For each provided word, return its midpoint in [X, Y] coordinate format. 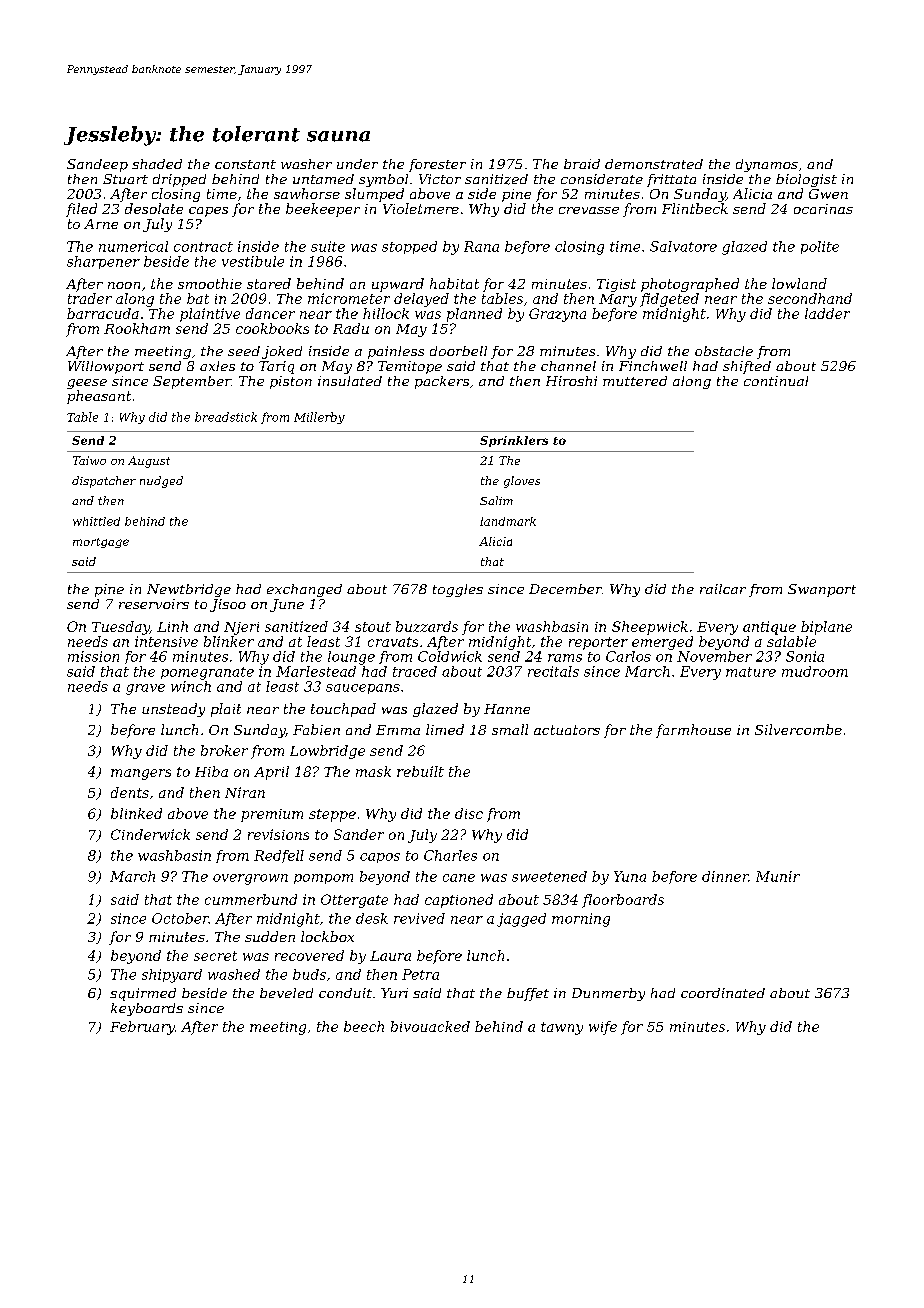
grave [145, 689]
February [142, 1028]
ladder [827, 313]
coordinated [723, 993]
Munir [778, 876]
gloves [522, 482]
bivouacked [430, 1026]
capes [208, 212]
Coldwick [450, 656]
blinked [136, 813]
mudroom [815, 671]
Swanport [822, 590]
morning [581, 920]
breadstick [226, 417]
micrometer [349, 298]
